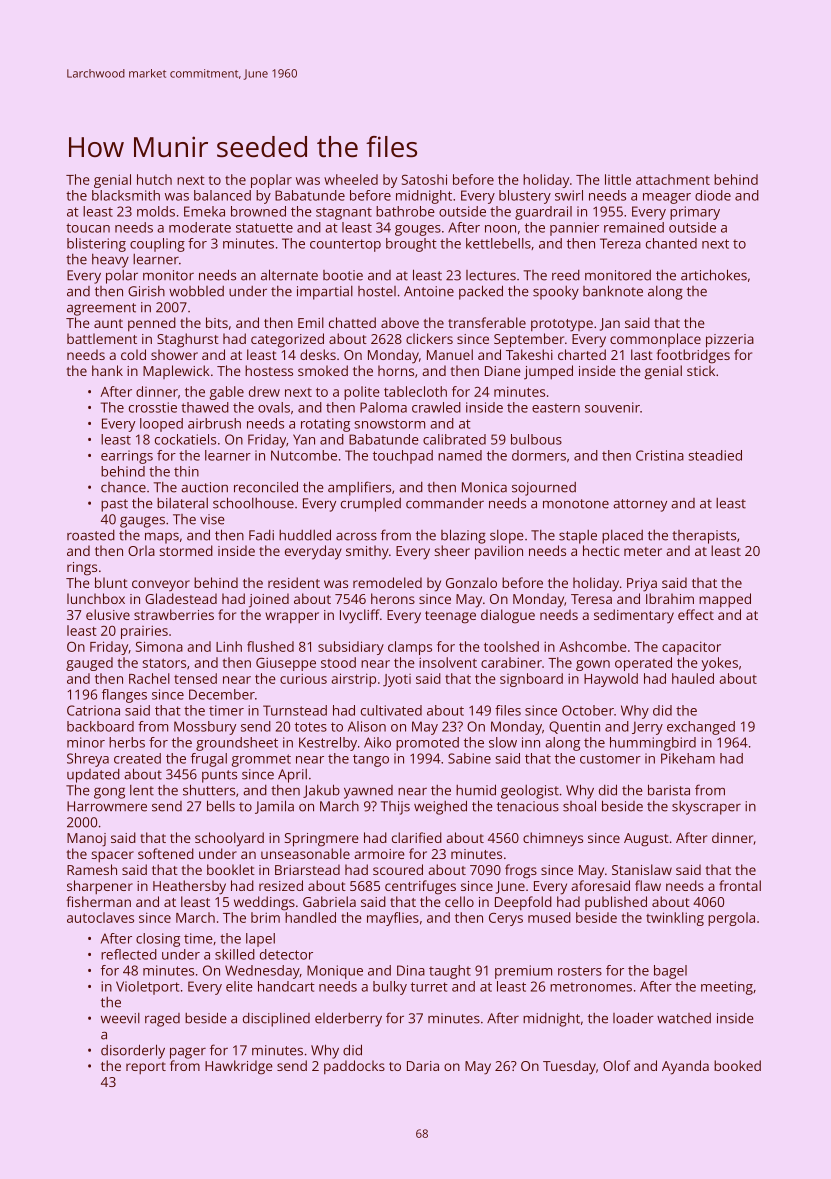 The image size is (831, 1179). Describe the element at coordinates (640, 505) in the screenshot. I see `attorney` at that location.
